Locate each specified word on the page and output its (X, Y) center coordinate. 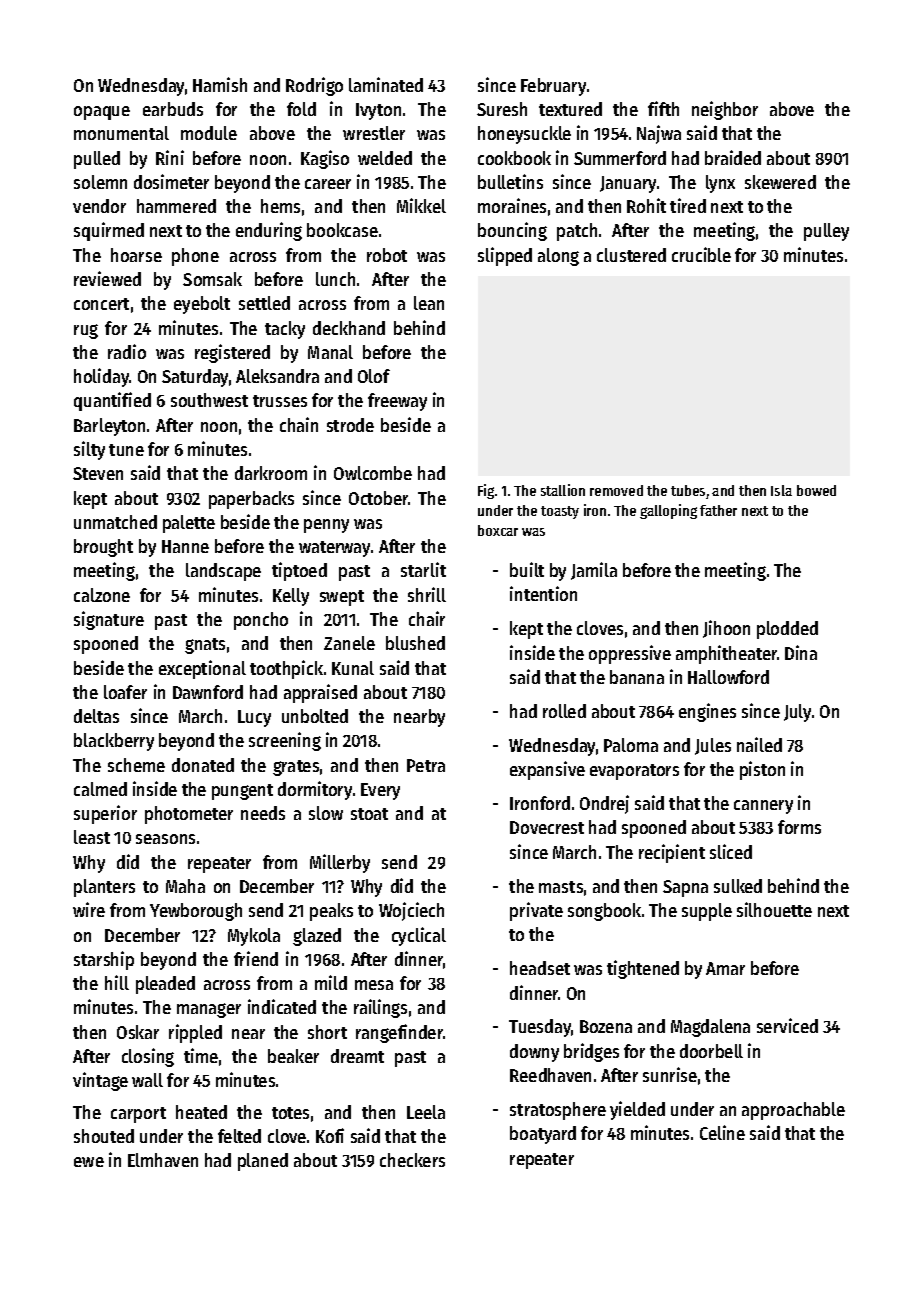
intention (543, 593)
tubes (688, 490)
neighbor (725, 110)
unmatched (115, 522)
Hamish (220, 84)
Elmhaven (163, 1160)
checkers (412, 1160)
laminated (386, 84)
